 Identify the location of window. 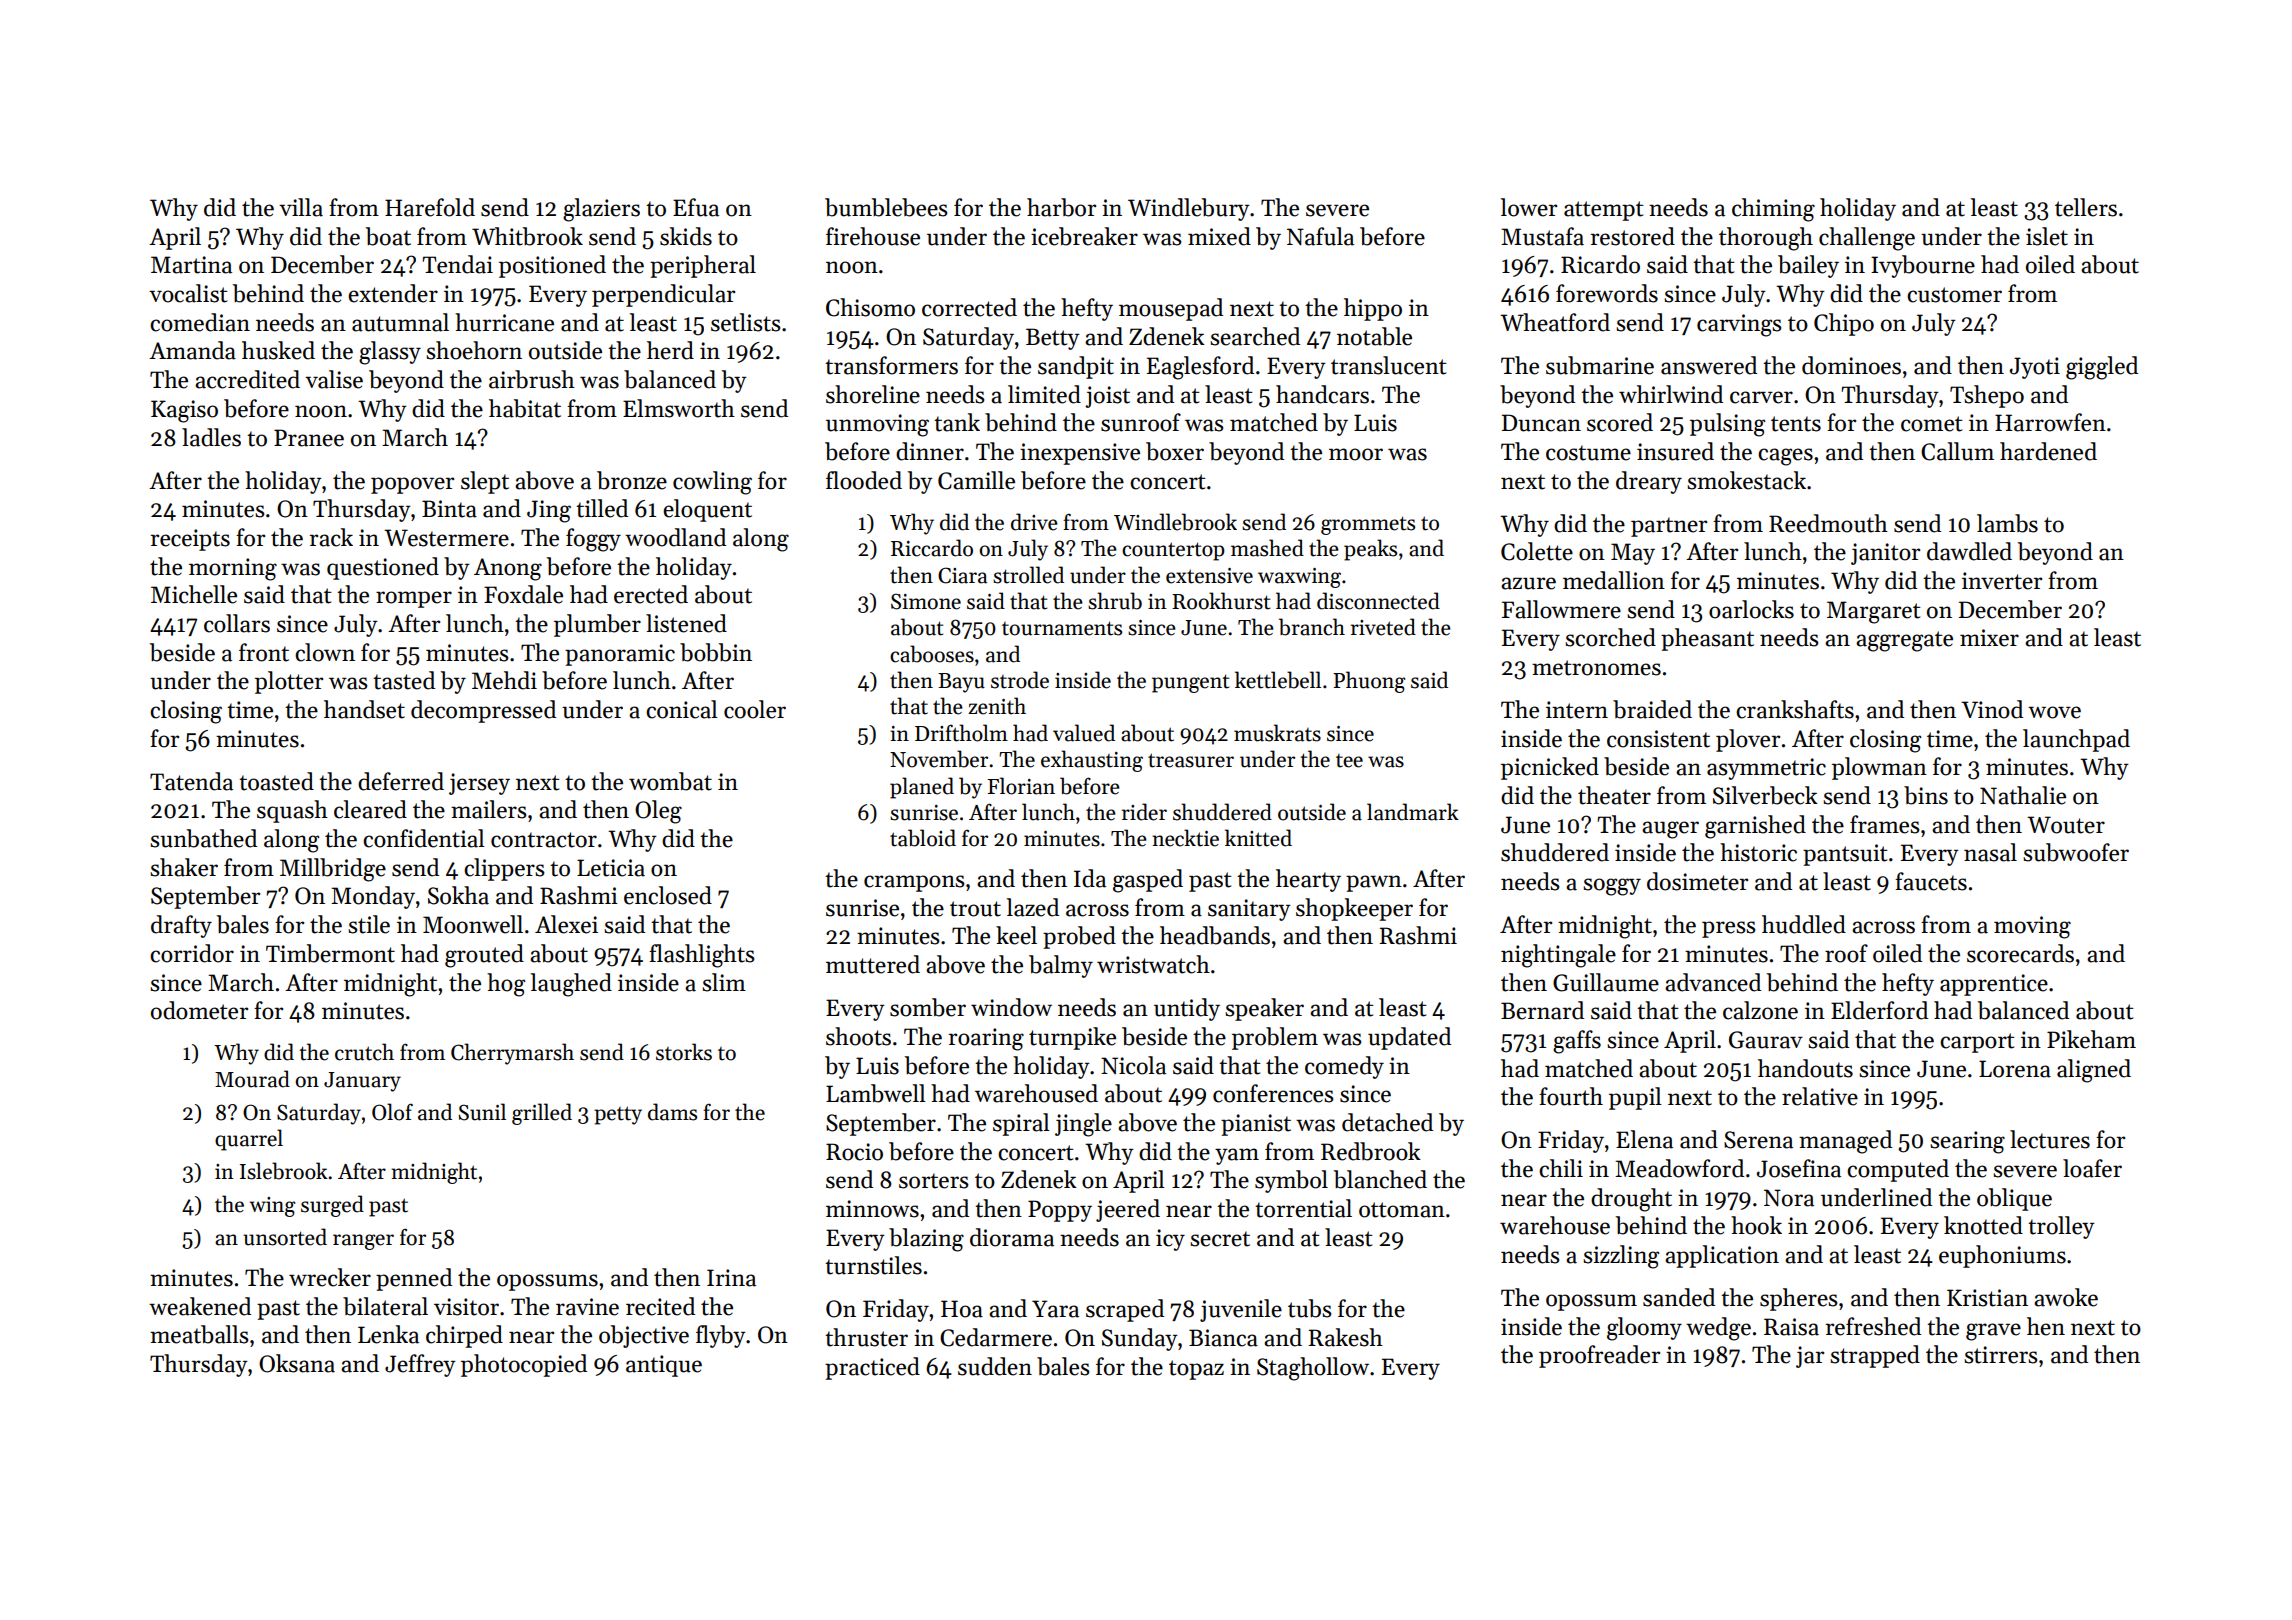
(1011, 1007).
